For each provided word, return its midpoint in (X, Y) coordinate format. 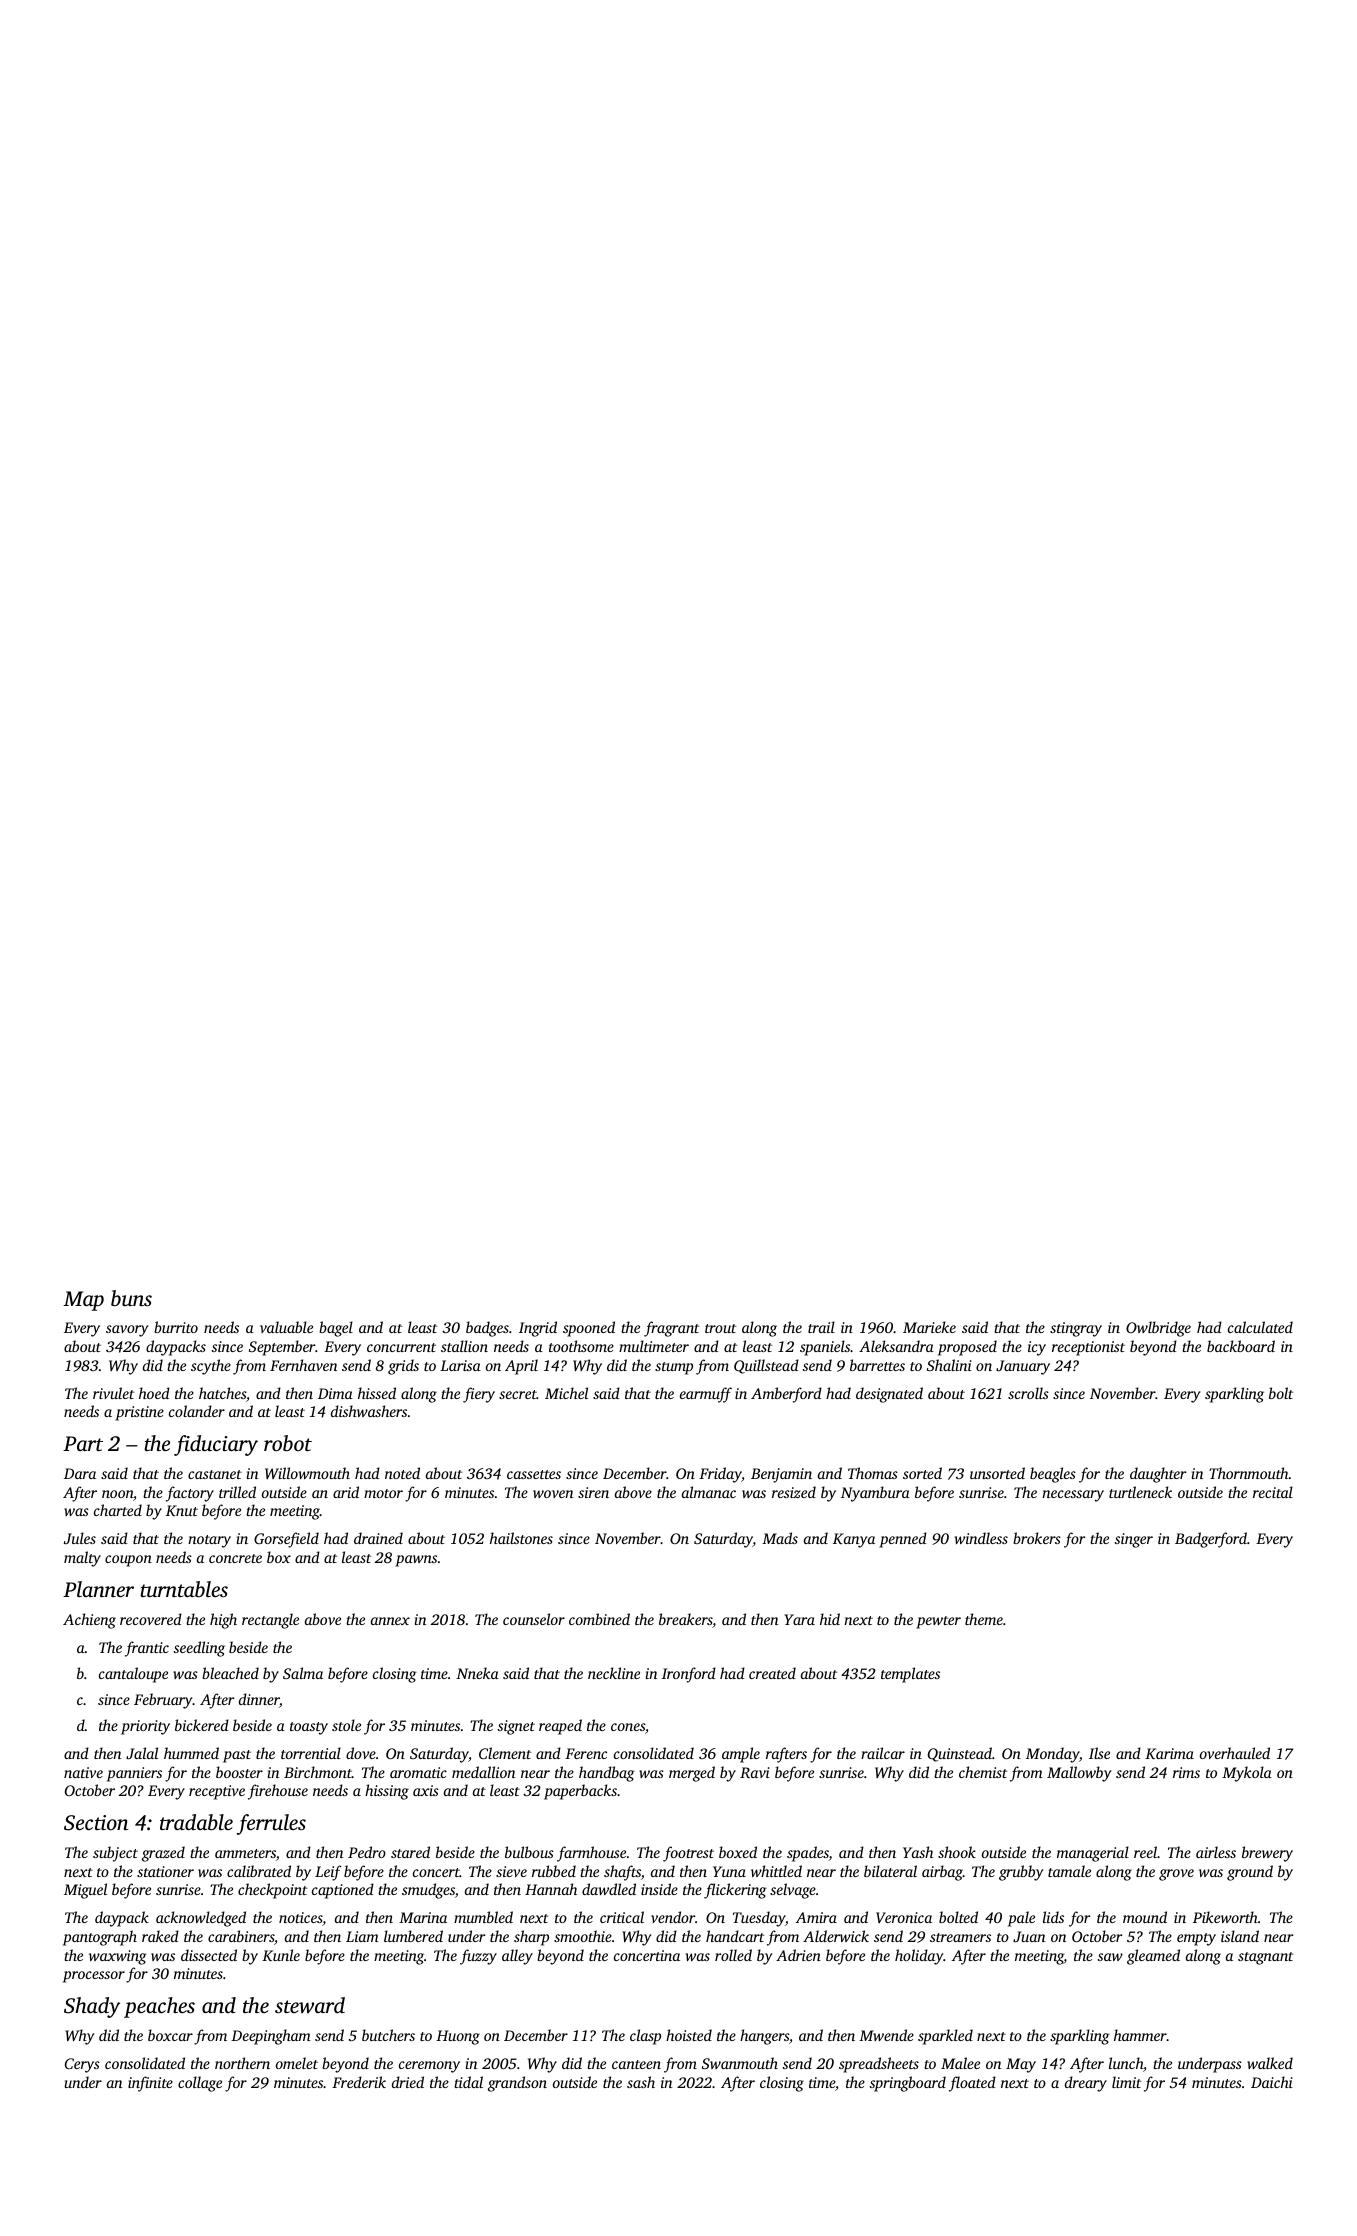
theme (984, 1619)
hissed (377, 1393)
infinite (150, 2084)
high (223, 1621)
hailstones (521, 1538)
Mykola (1247, 1774)
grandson (517, 2084)
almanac (709, 1492)
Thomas (873, 1473)
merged (692, 1774)
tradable (196, 1822)
